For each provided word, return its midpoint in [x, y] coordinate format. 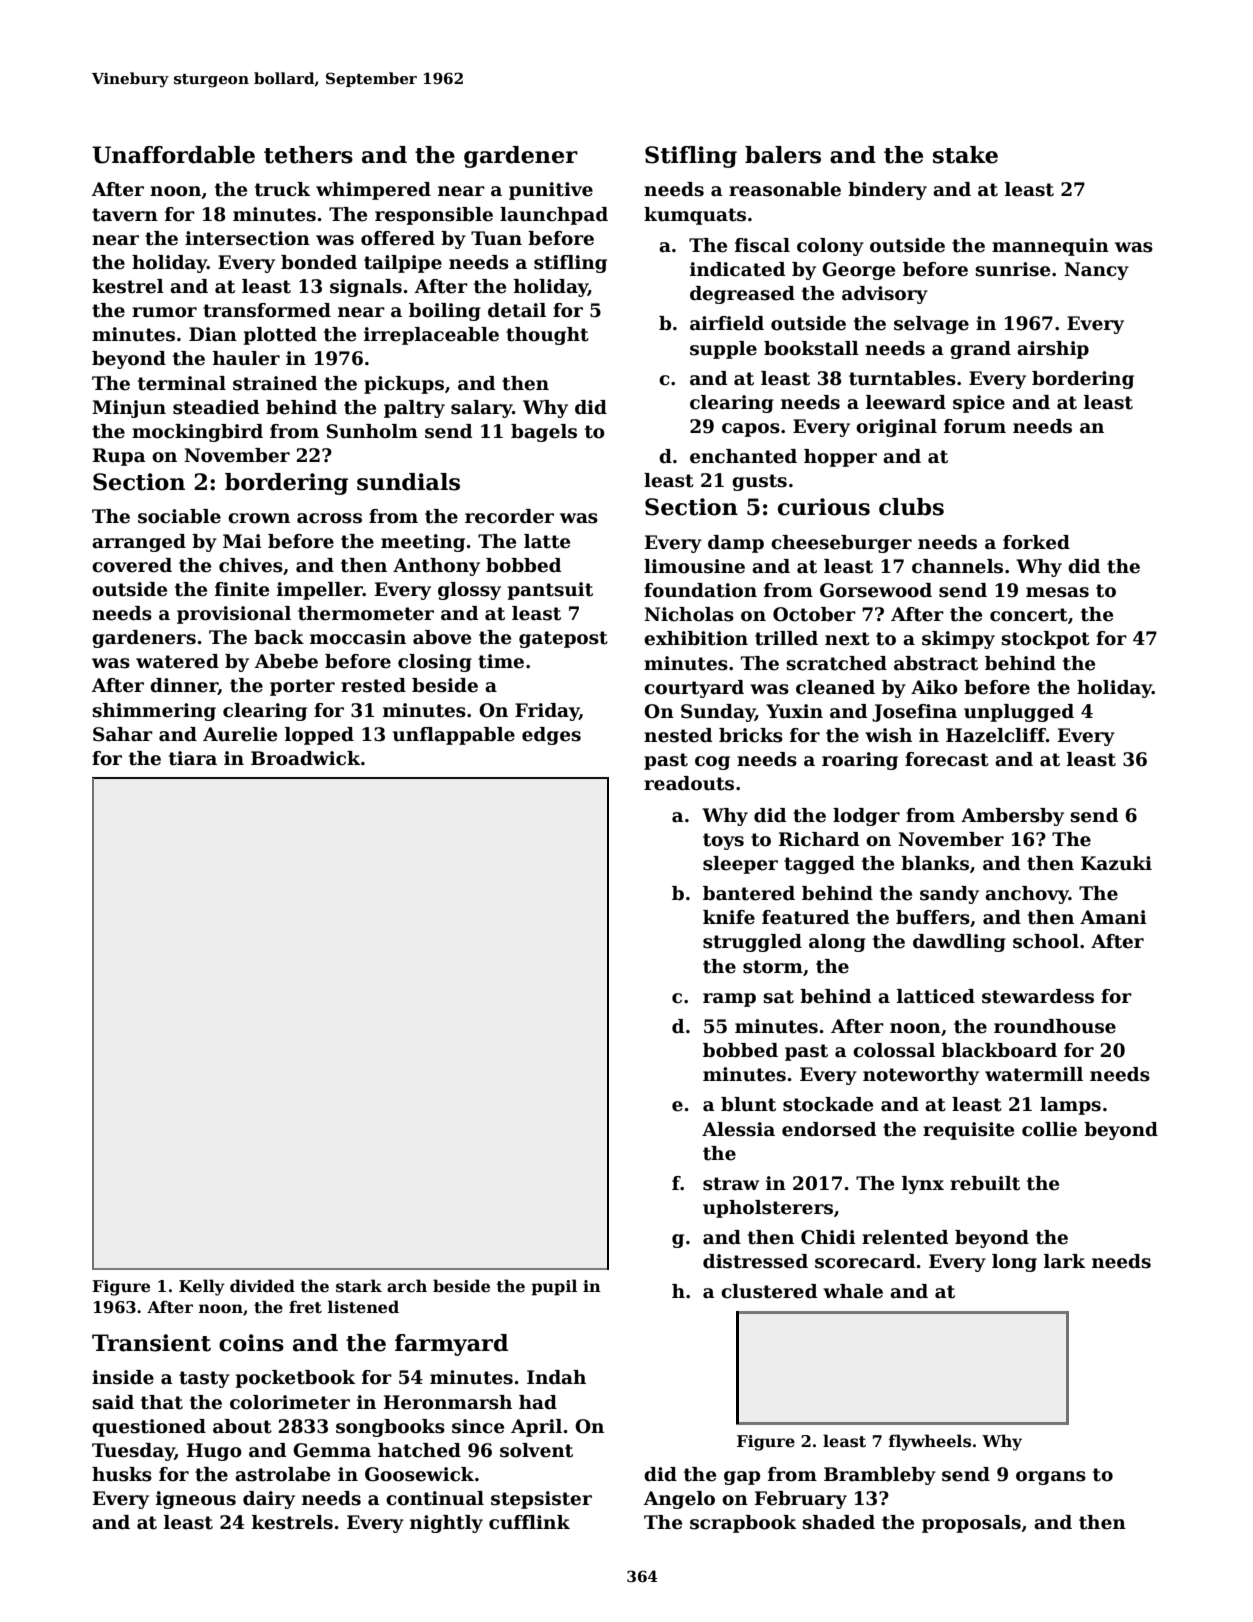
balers [783, 155]
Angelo [679, 1500]
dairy [269, 1500]
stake [965, 155]
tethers [308, 155]
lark [1064, 1261]
